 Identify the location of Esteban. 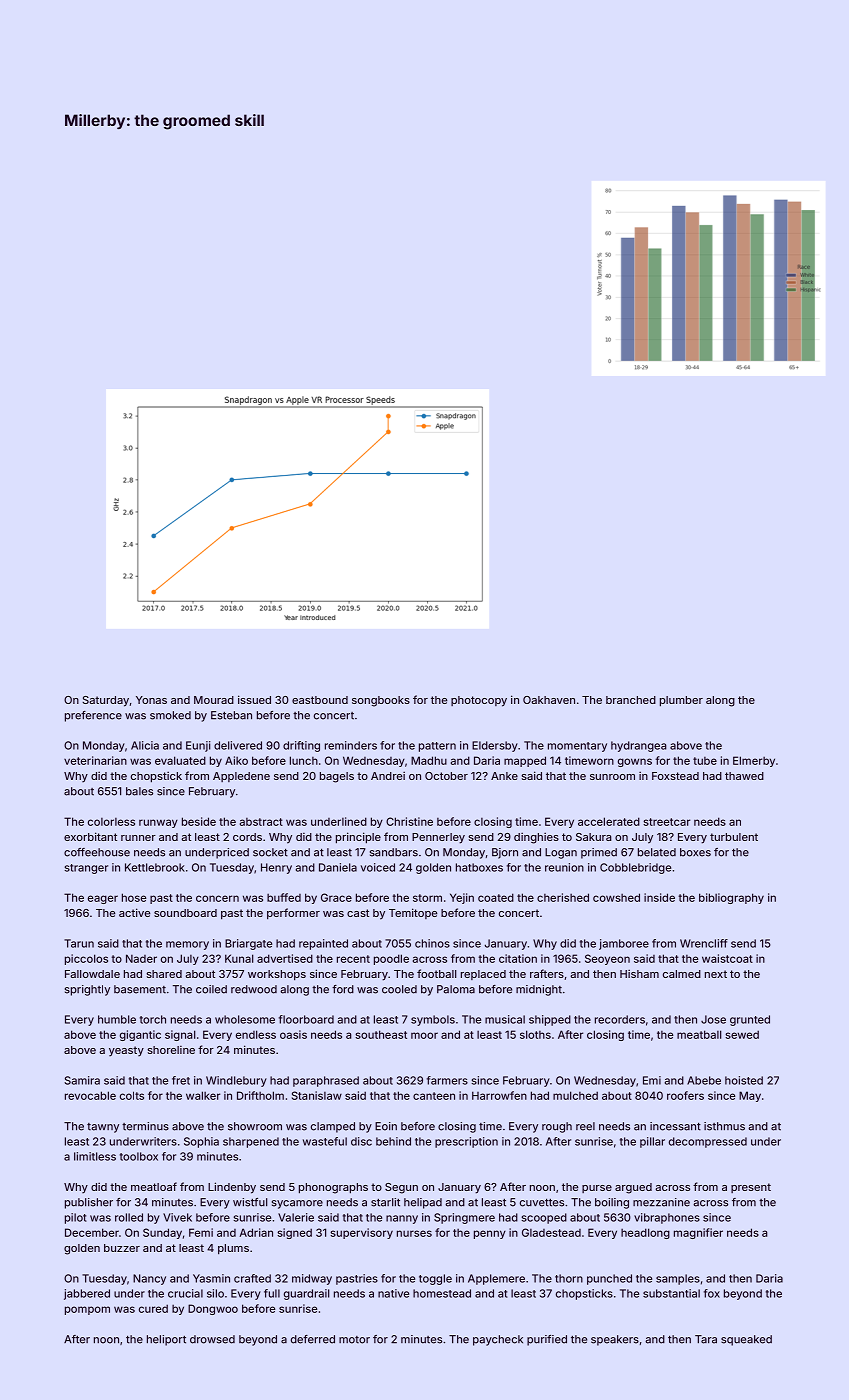
(231, 715).
